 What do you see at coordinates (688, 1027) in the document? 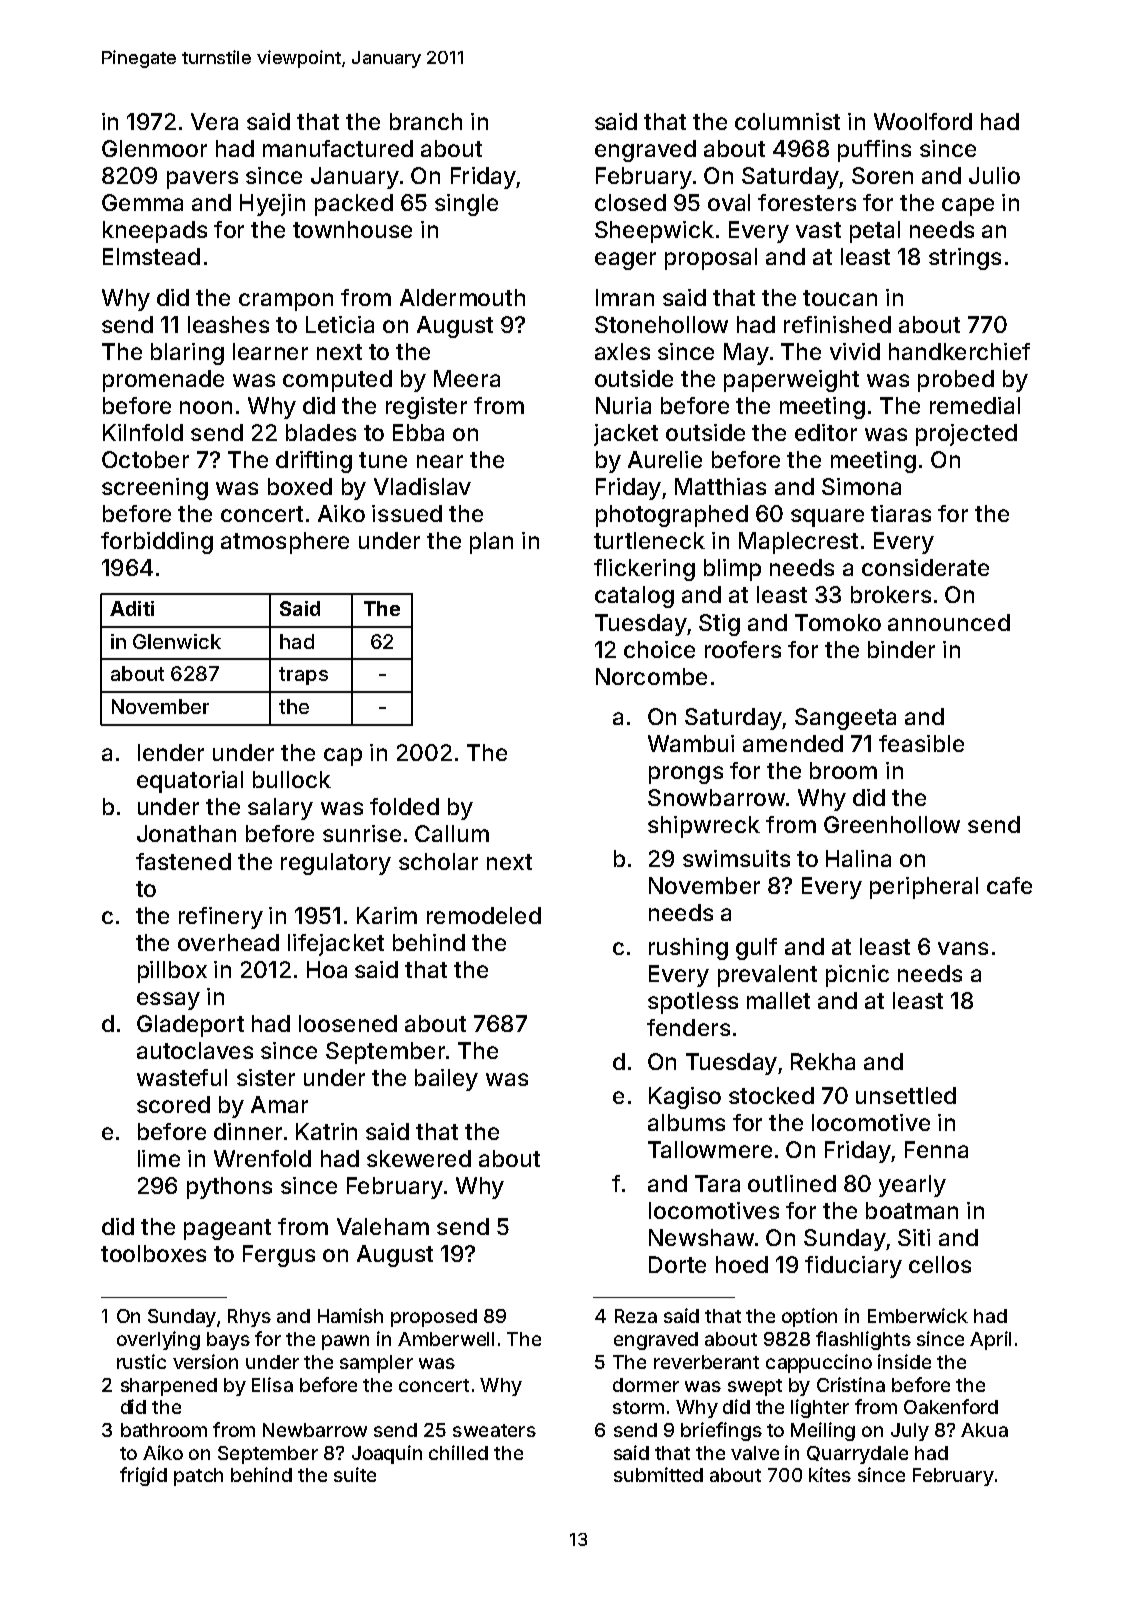
I see `fenders` at bounding box center [688, 1027].
